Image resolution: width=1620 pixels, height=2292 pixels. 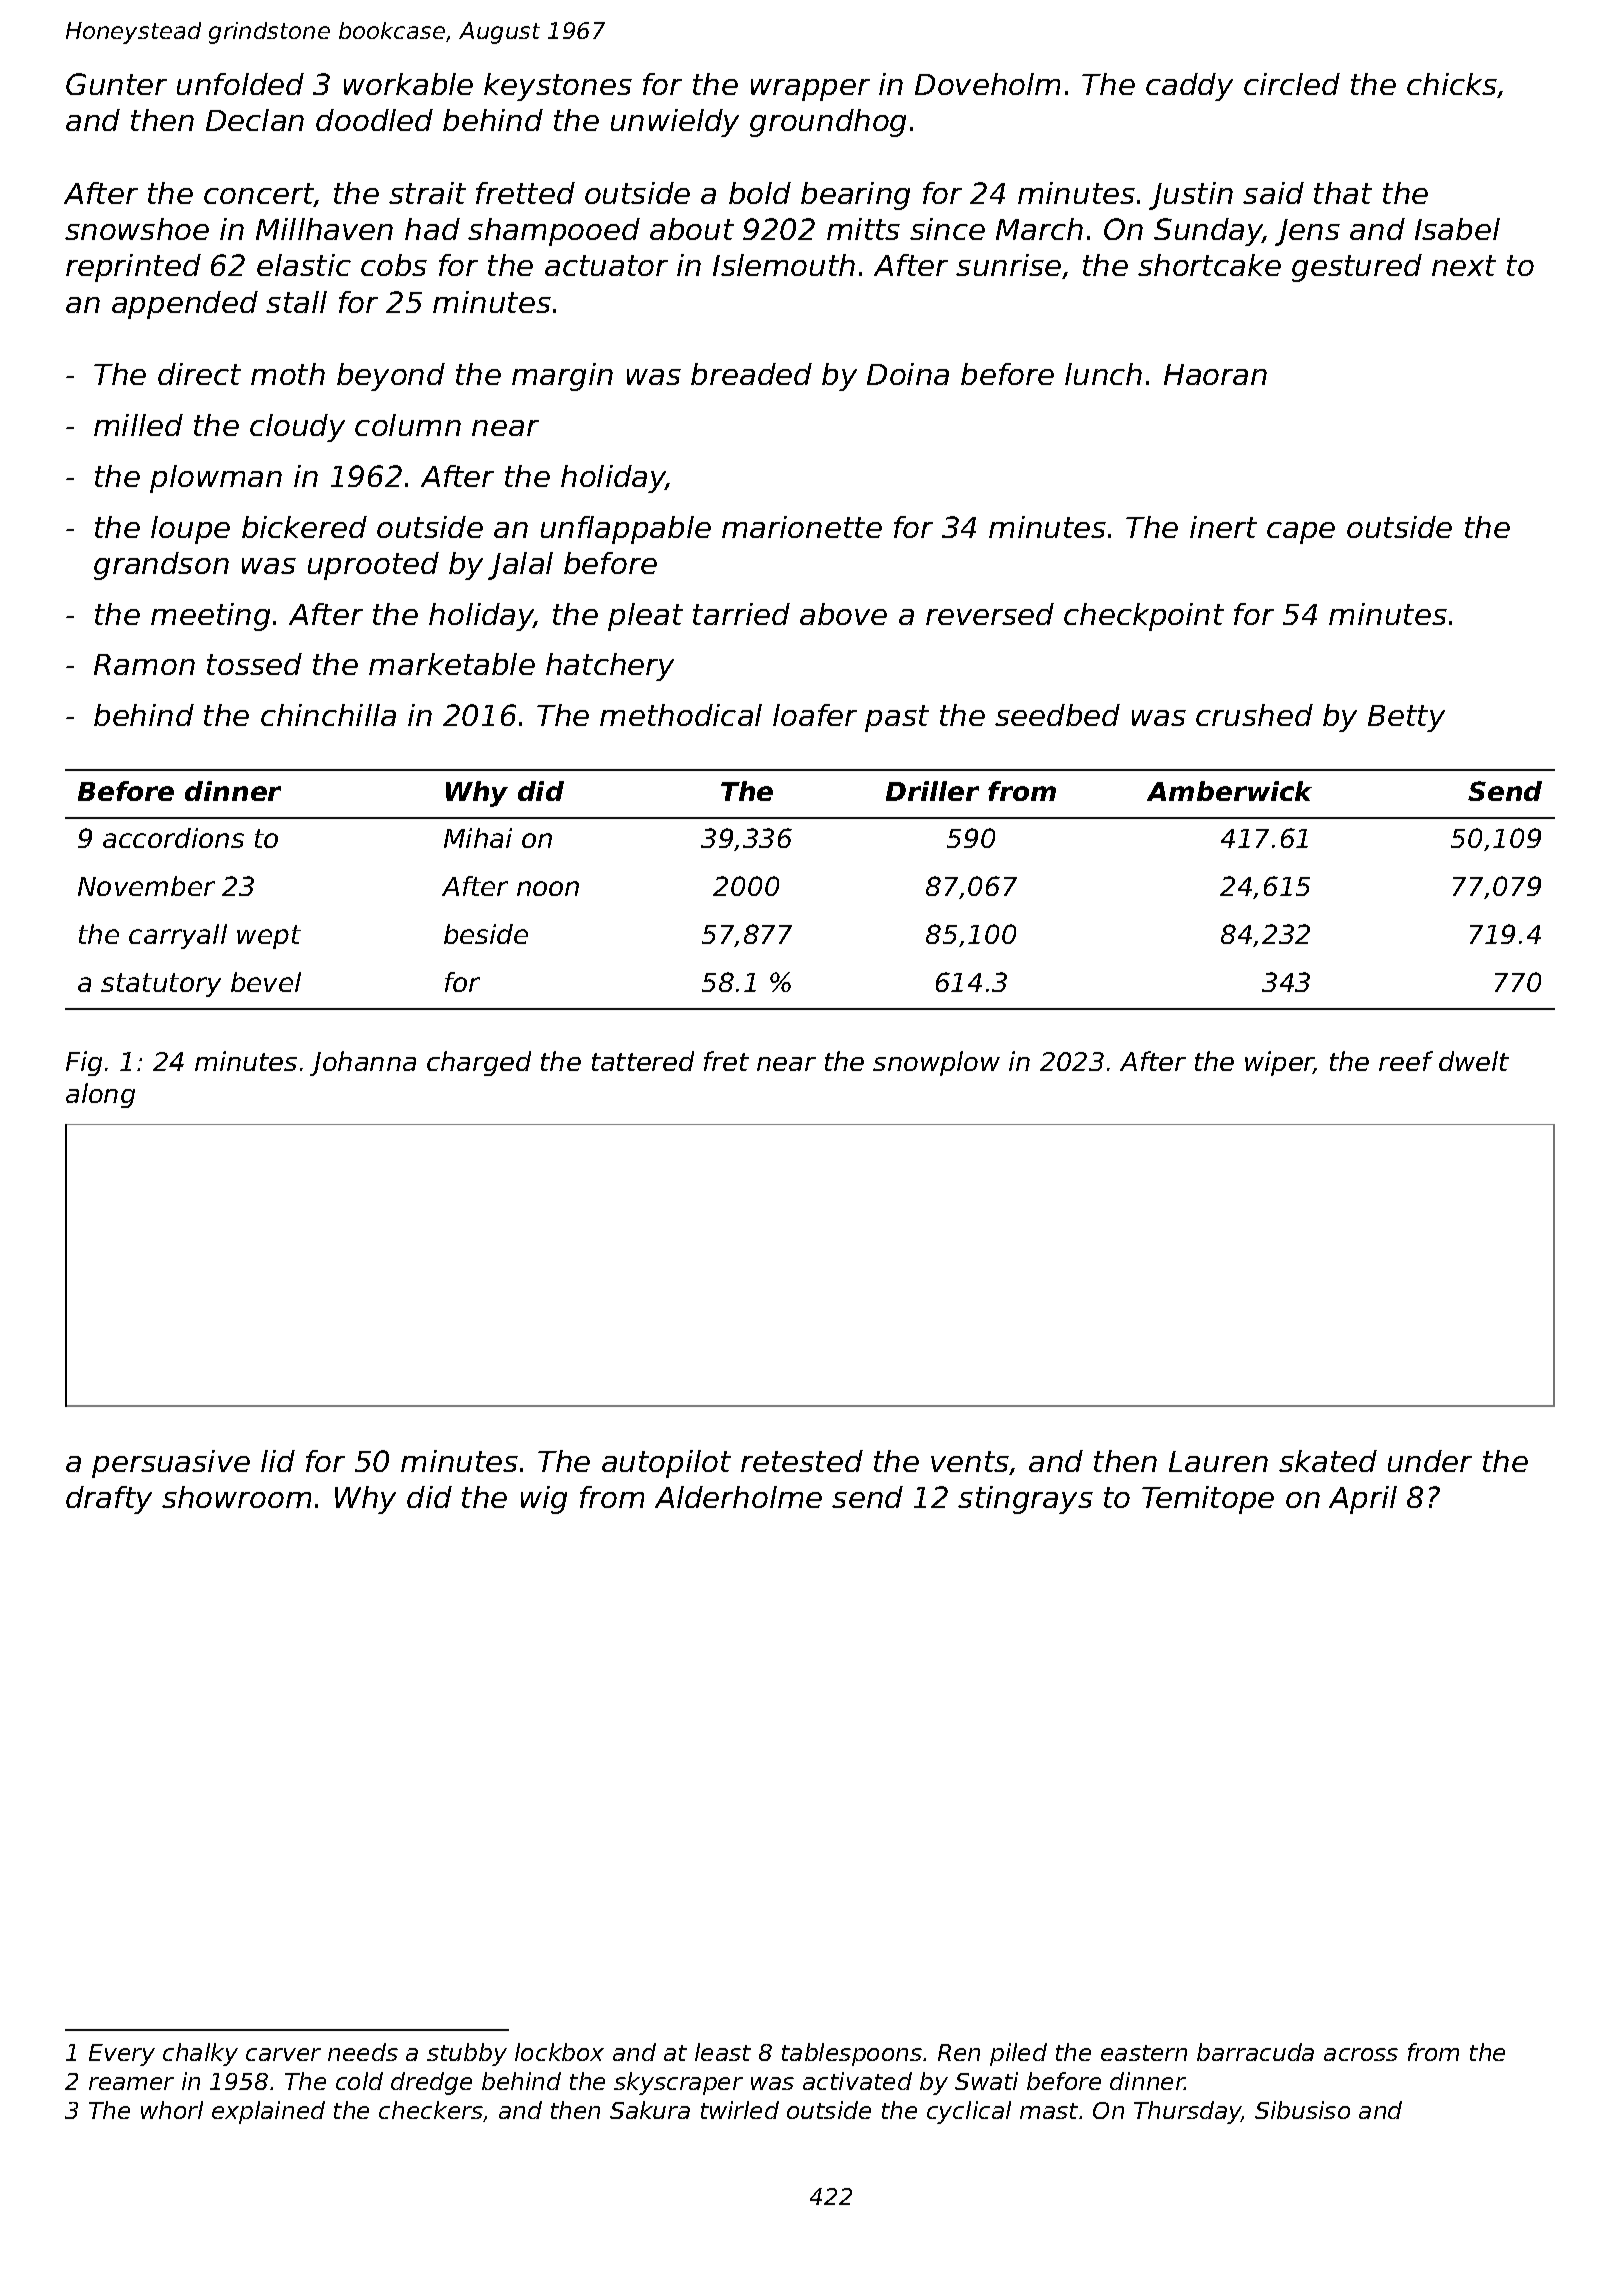 What do you see at coordinates (240, 84) in the image?
I see `unfolded` at bounding box center [240, 84].
